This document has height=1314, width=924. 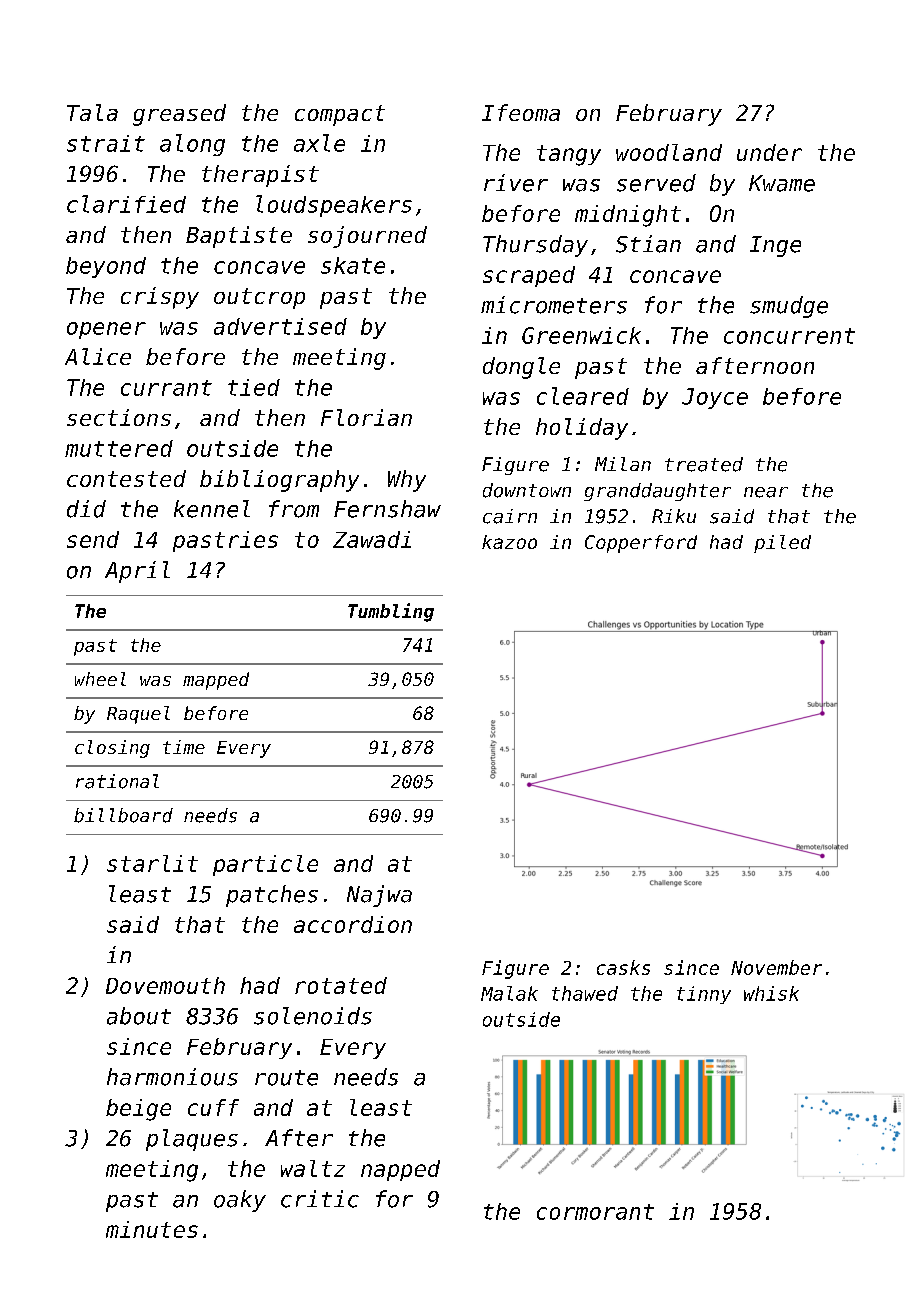 What do you see at coordinates (521, 368) in the document?
I see `dongle` at bounding box center [521, 368].
